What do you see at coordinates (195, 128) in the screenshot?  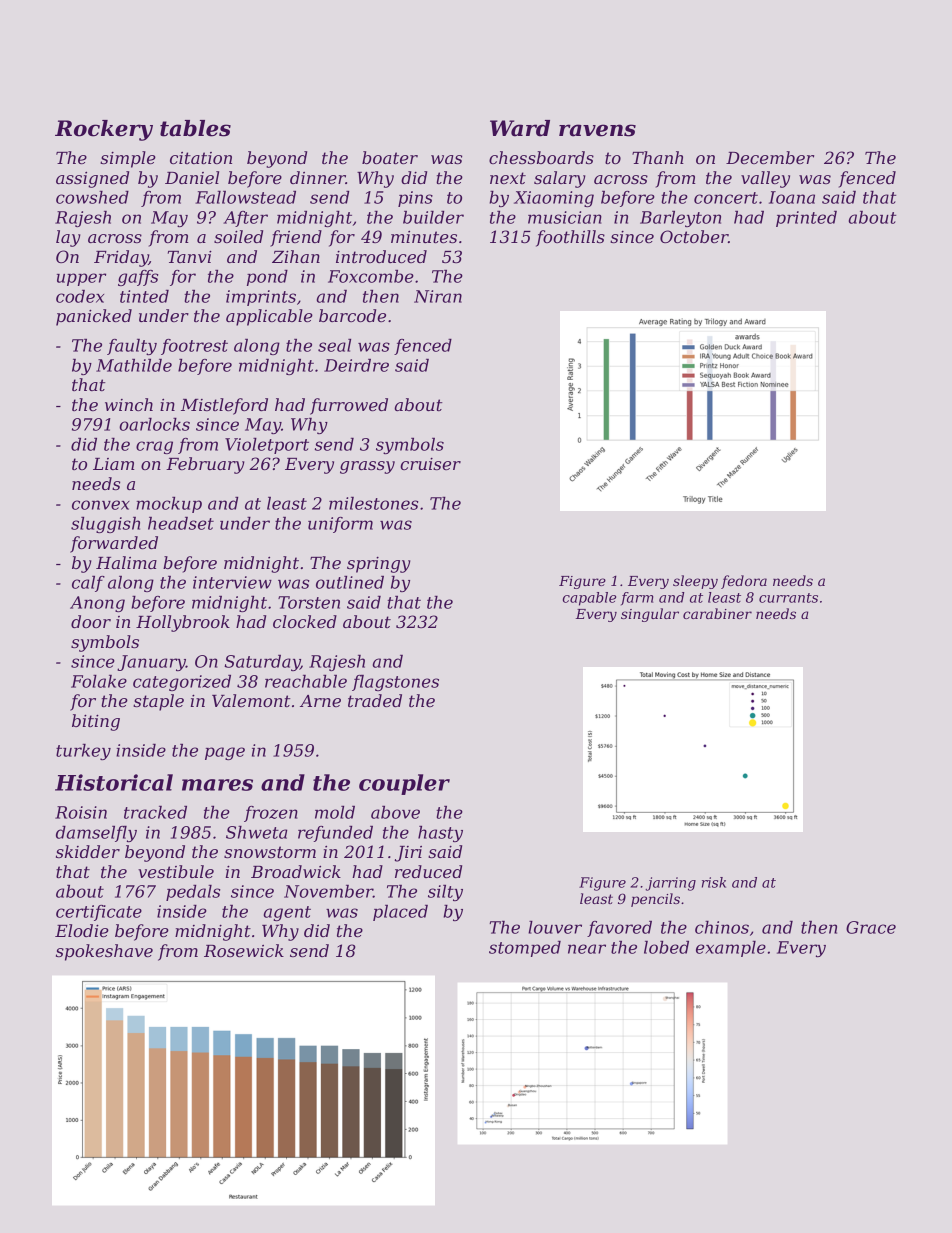 I see `tables` at bounding box center [195, 128].
